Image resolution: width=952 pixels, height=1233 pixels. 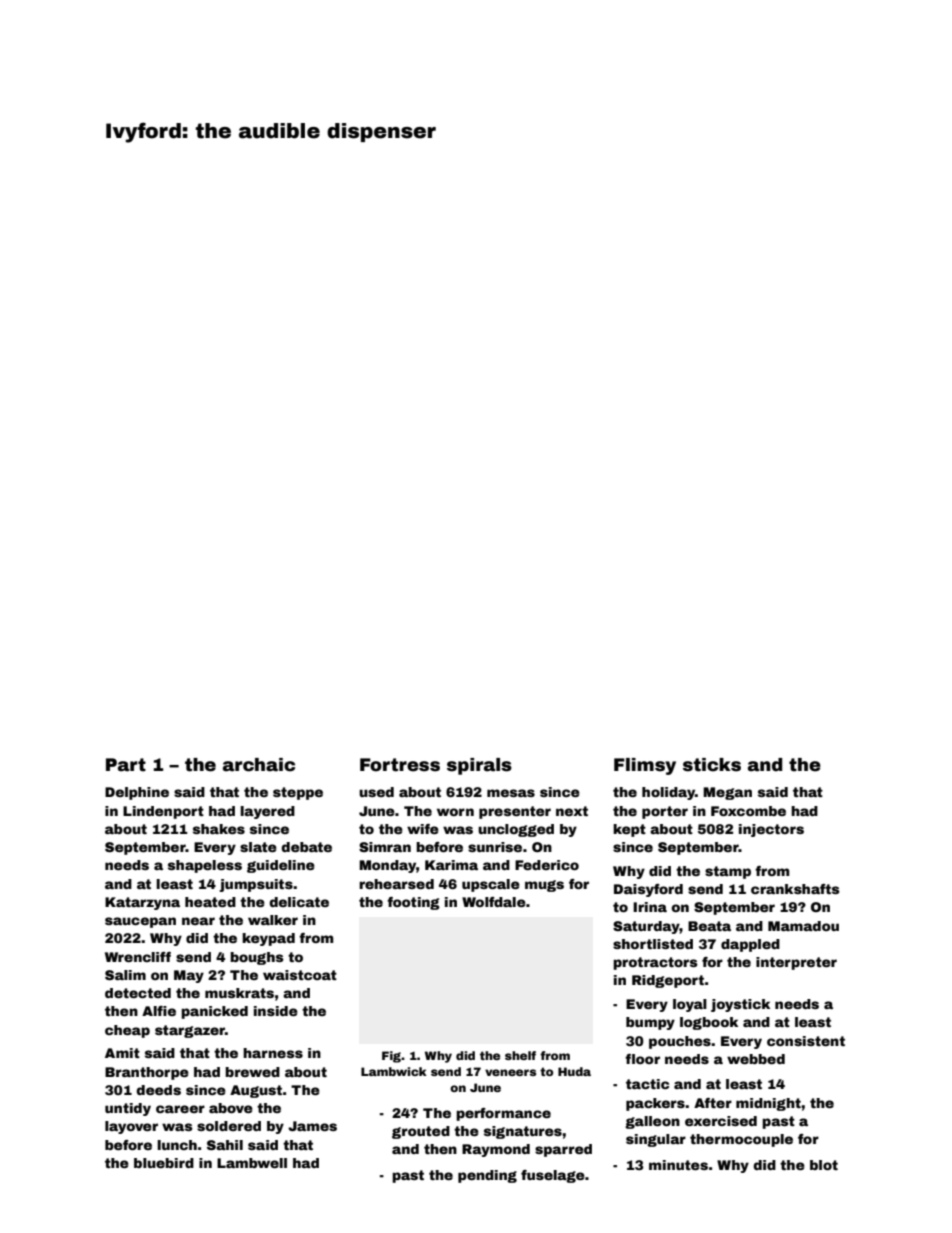 I want to click on archaic, so click(x=259, y=765).
